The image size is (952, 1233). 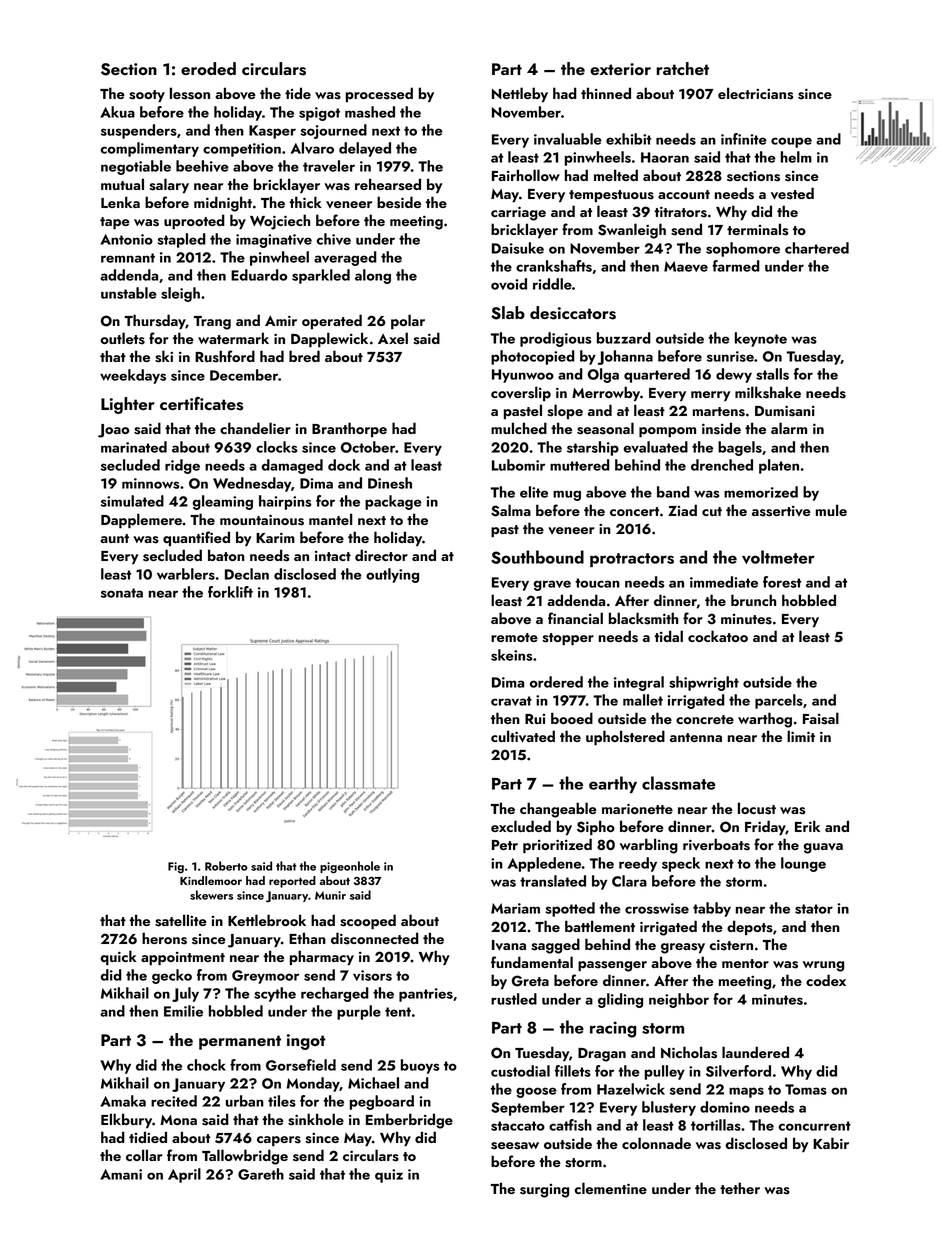 What do you see at coordinates (605, 428) in the image?
I see `seasonal` at bounding box center [605, 428].
